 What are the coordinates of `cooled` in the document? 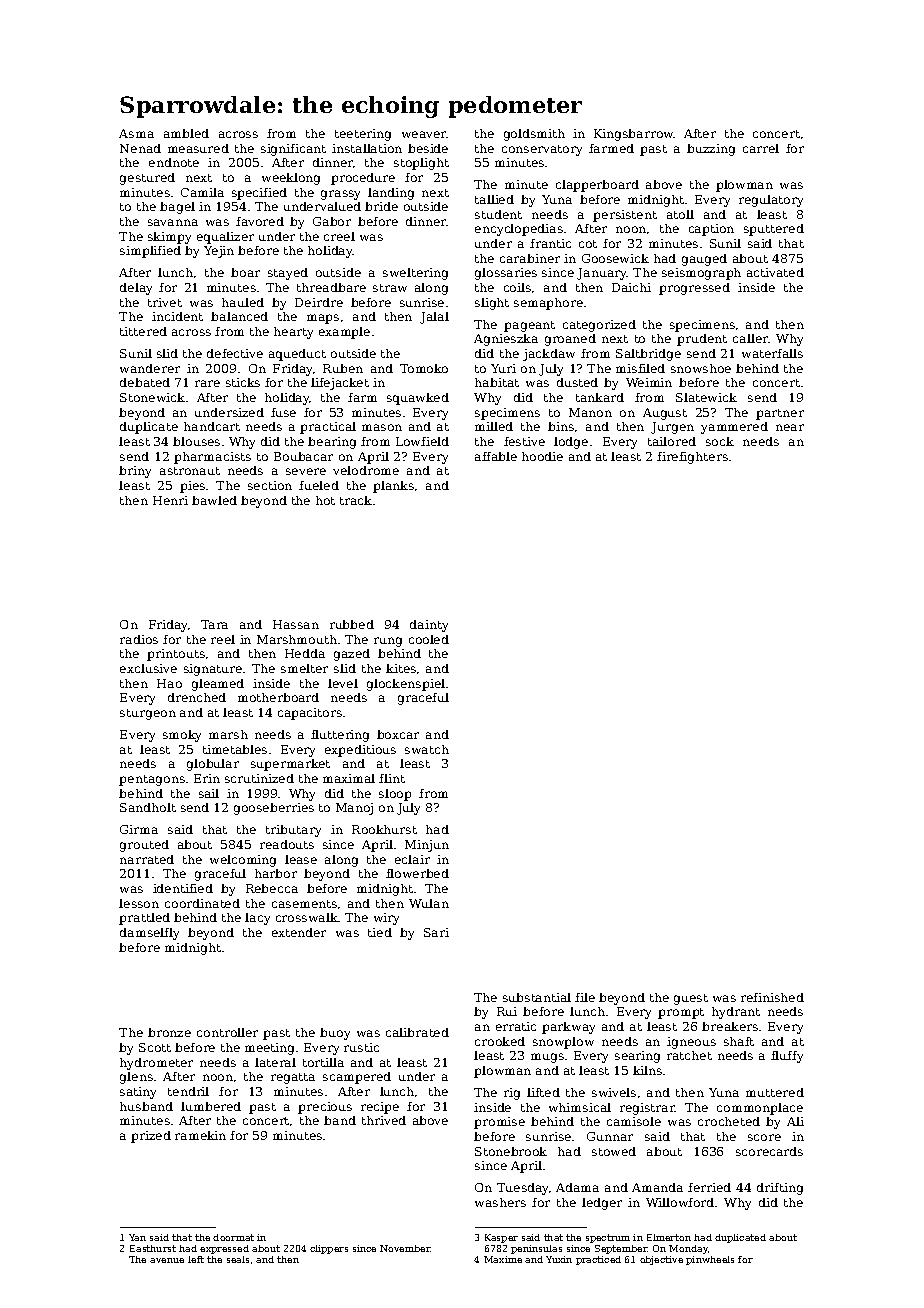 It's located at (429, 639).
